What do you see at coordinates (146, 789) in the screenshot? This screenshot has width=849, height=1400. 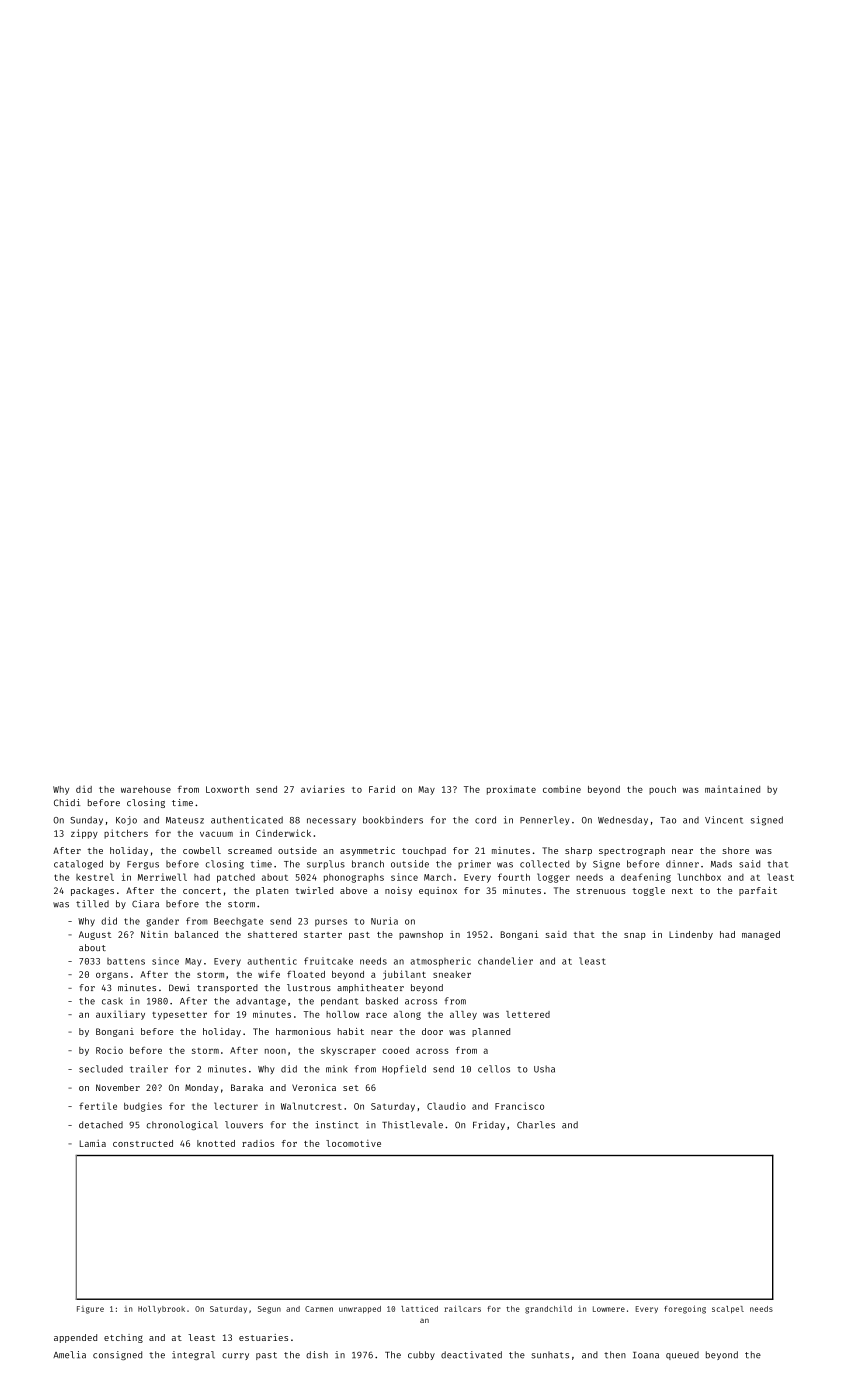 I see `warehouse` at bounding box center [146, 789].
